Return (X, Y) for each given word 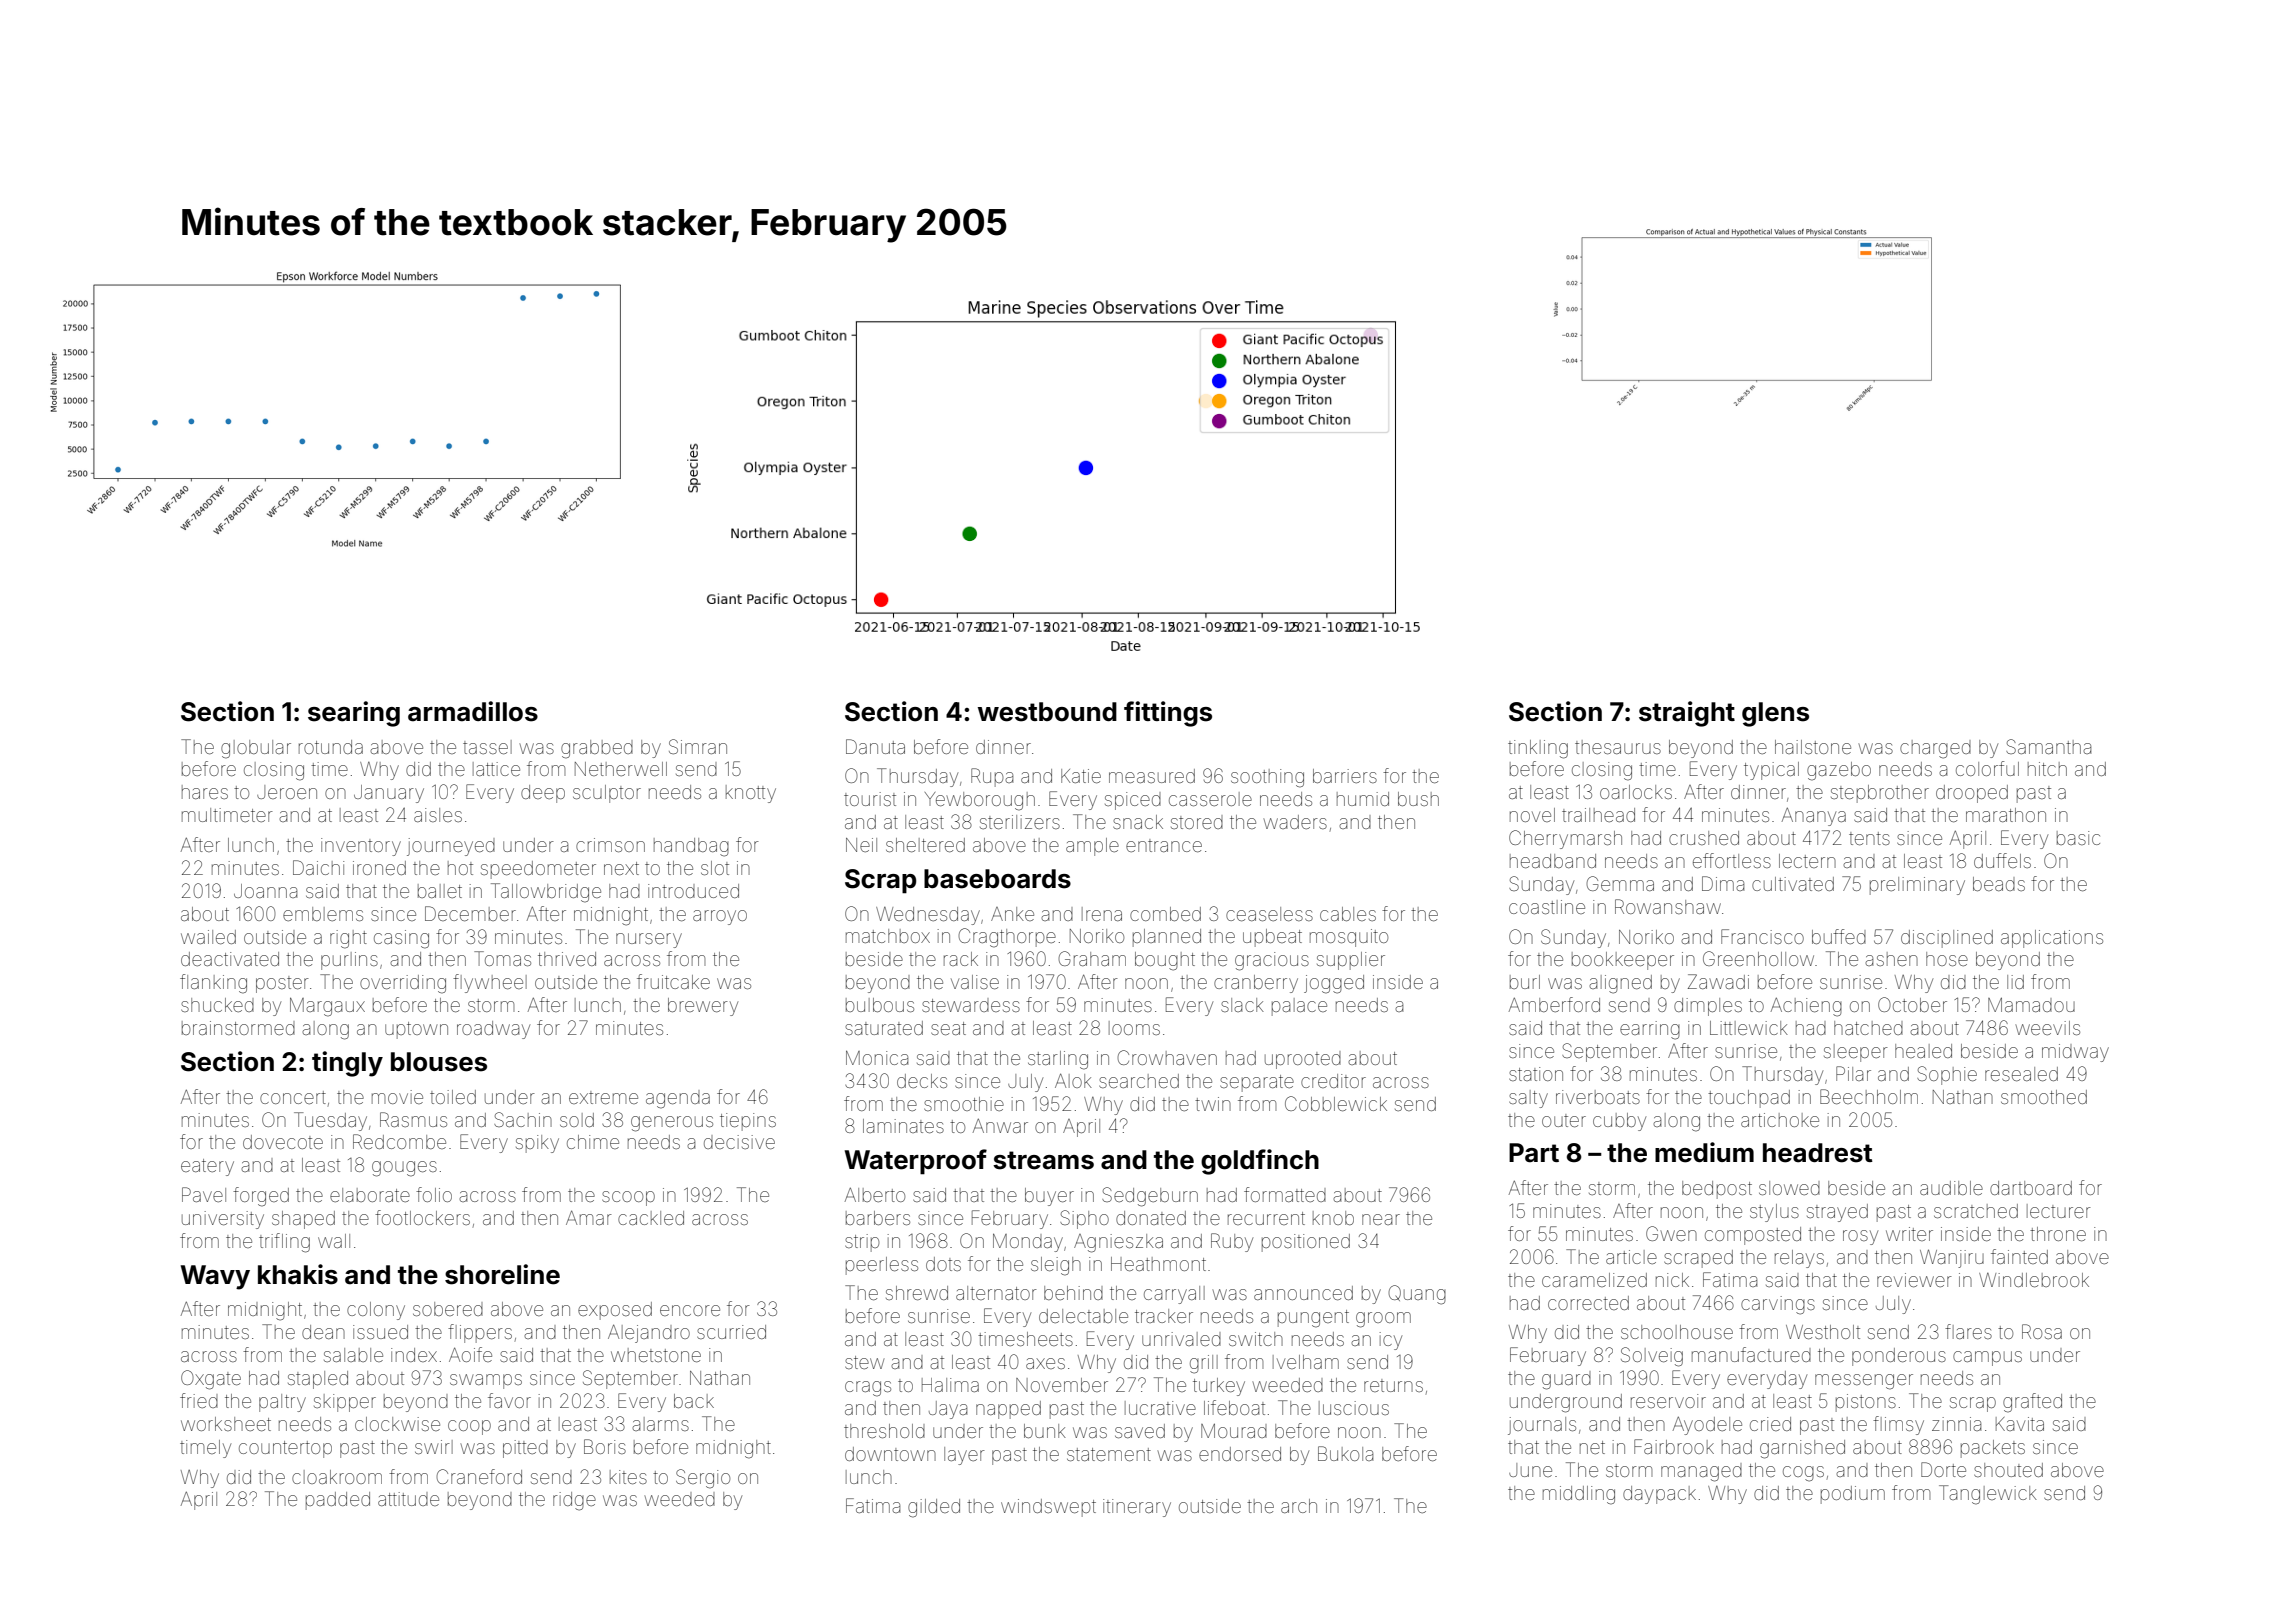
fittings (1168, 714)
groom (1383, 1320)
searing (354, 714)
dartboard (2031, 1188)
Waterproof (916, 1162)
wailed (208, 937)
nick (1672, 1280)
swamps (486, 1381)
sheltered (925, 845)
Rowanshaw (1668, 906)
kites (628, 1477)
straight (1687, 714)
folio (434, 1194)
